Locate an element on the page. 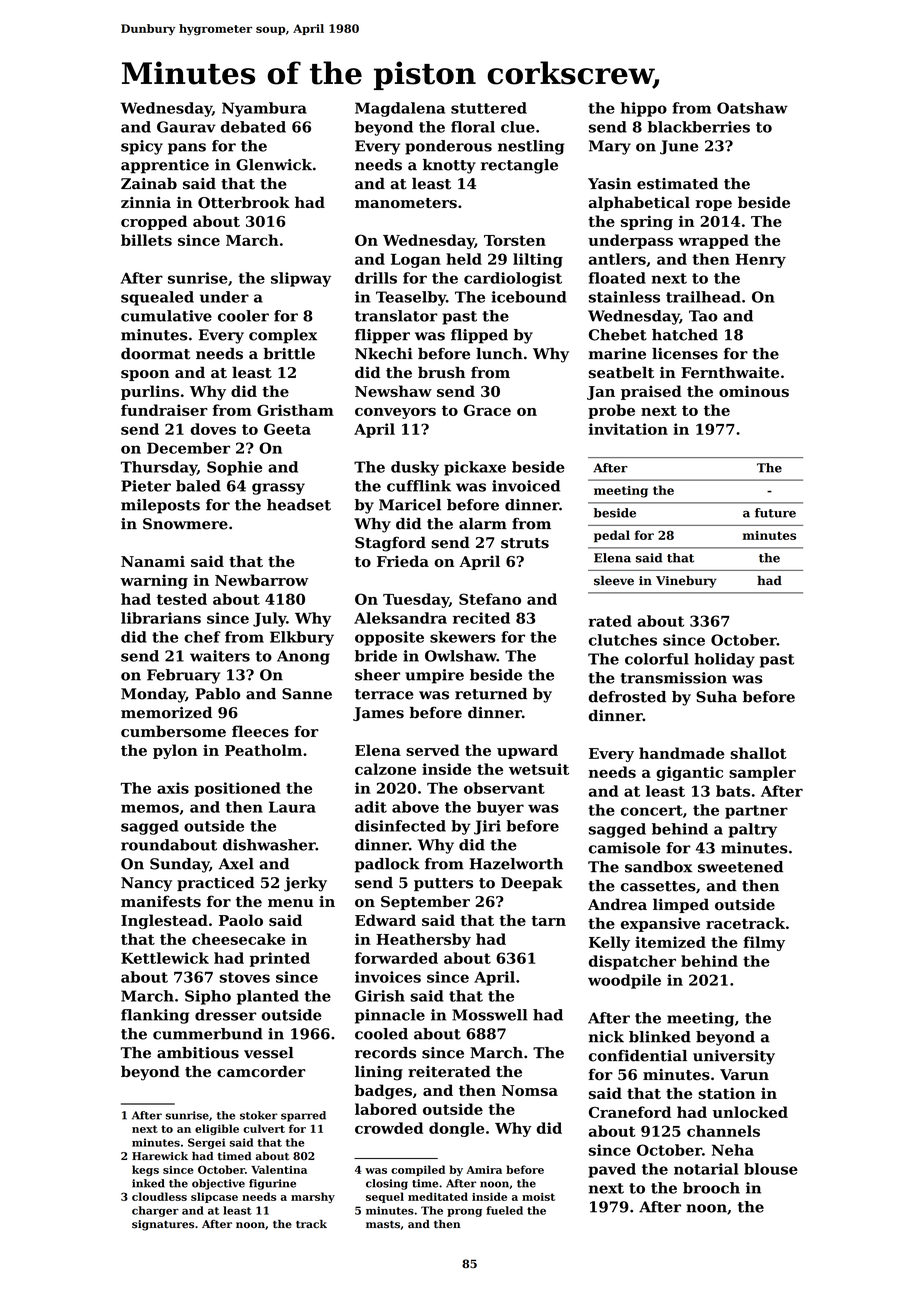  Oatshaw is located at coordinates (752, 108).
